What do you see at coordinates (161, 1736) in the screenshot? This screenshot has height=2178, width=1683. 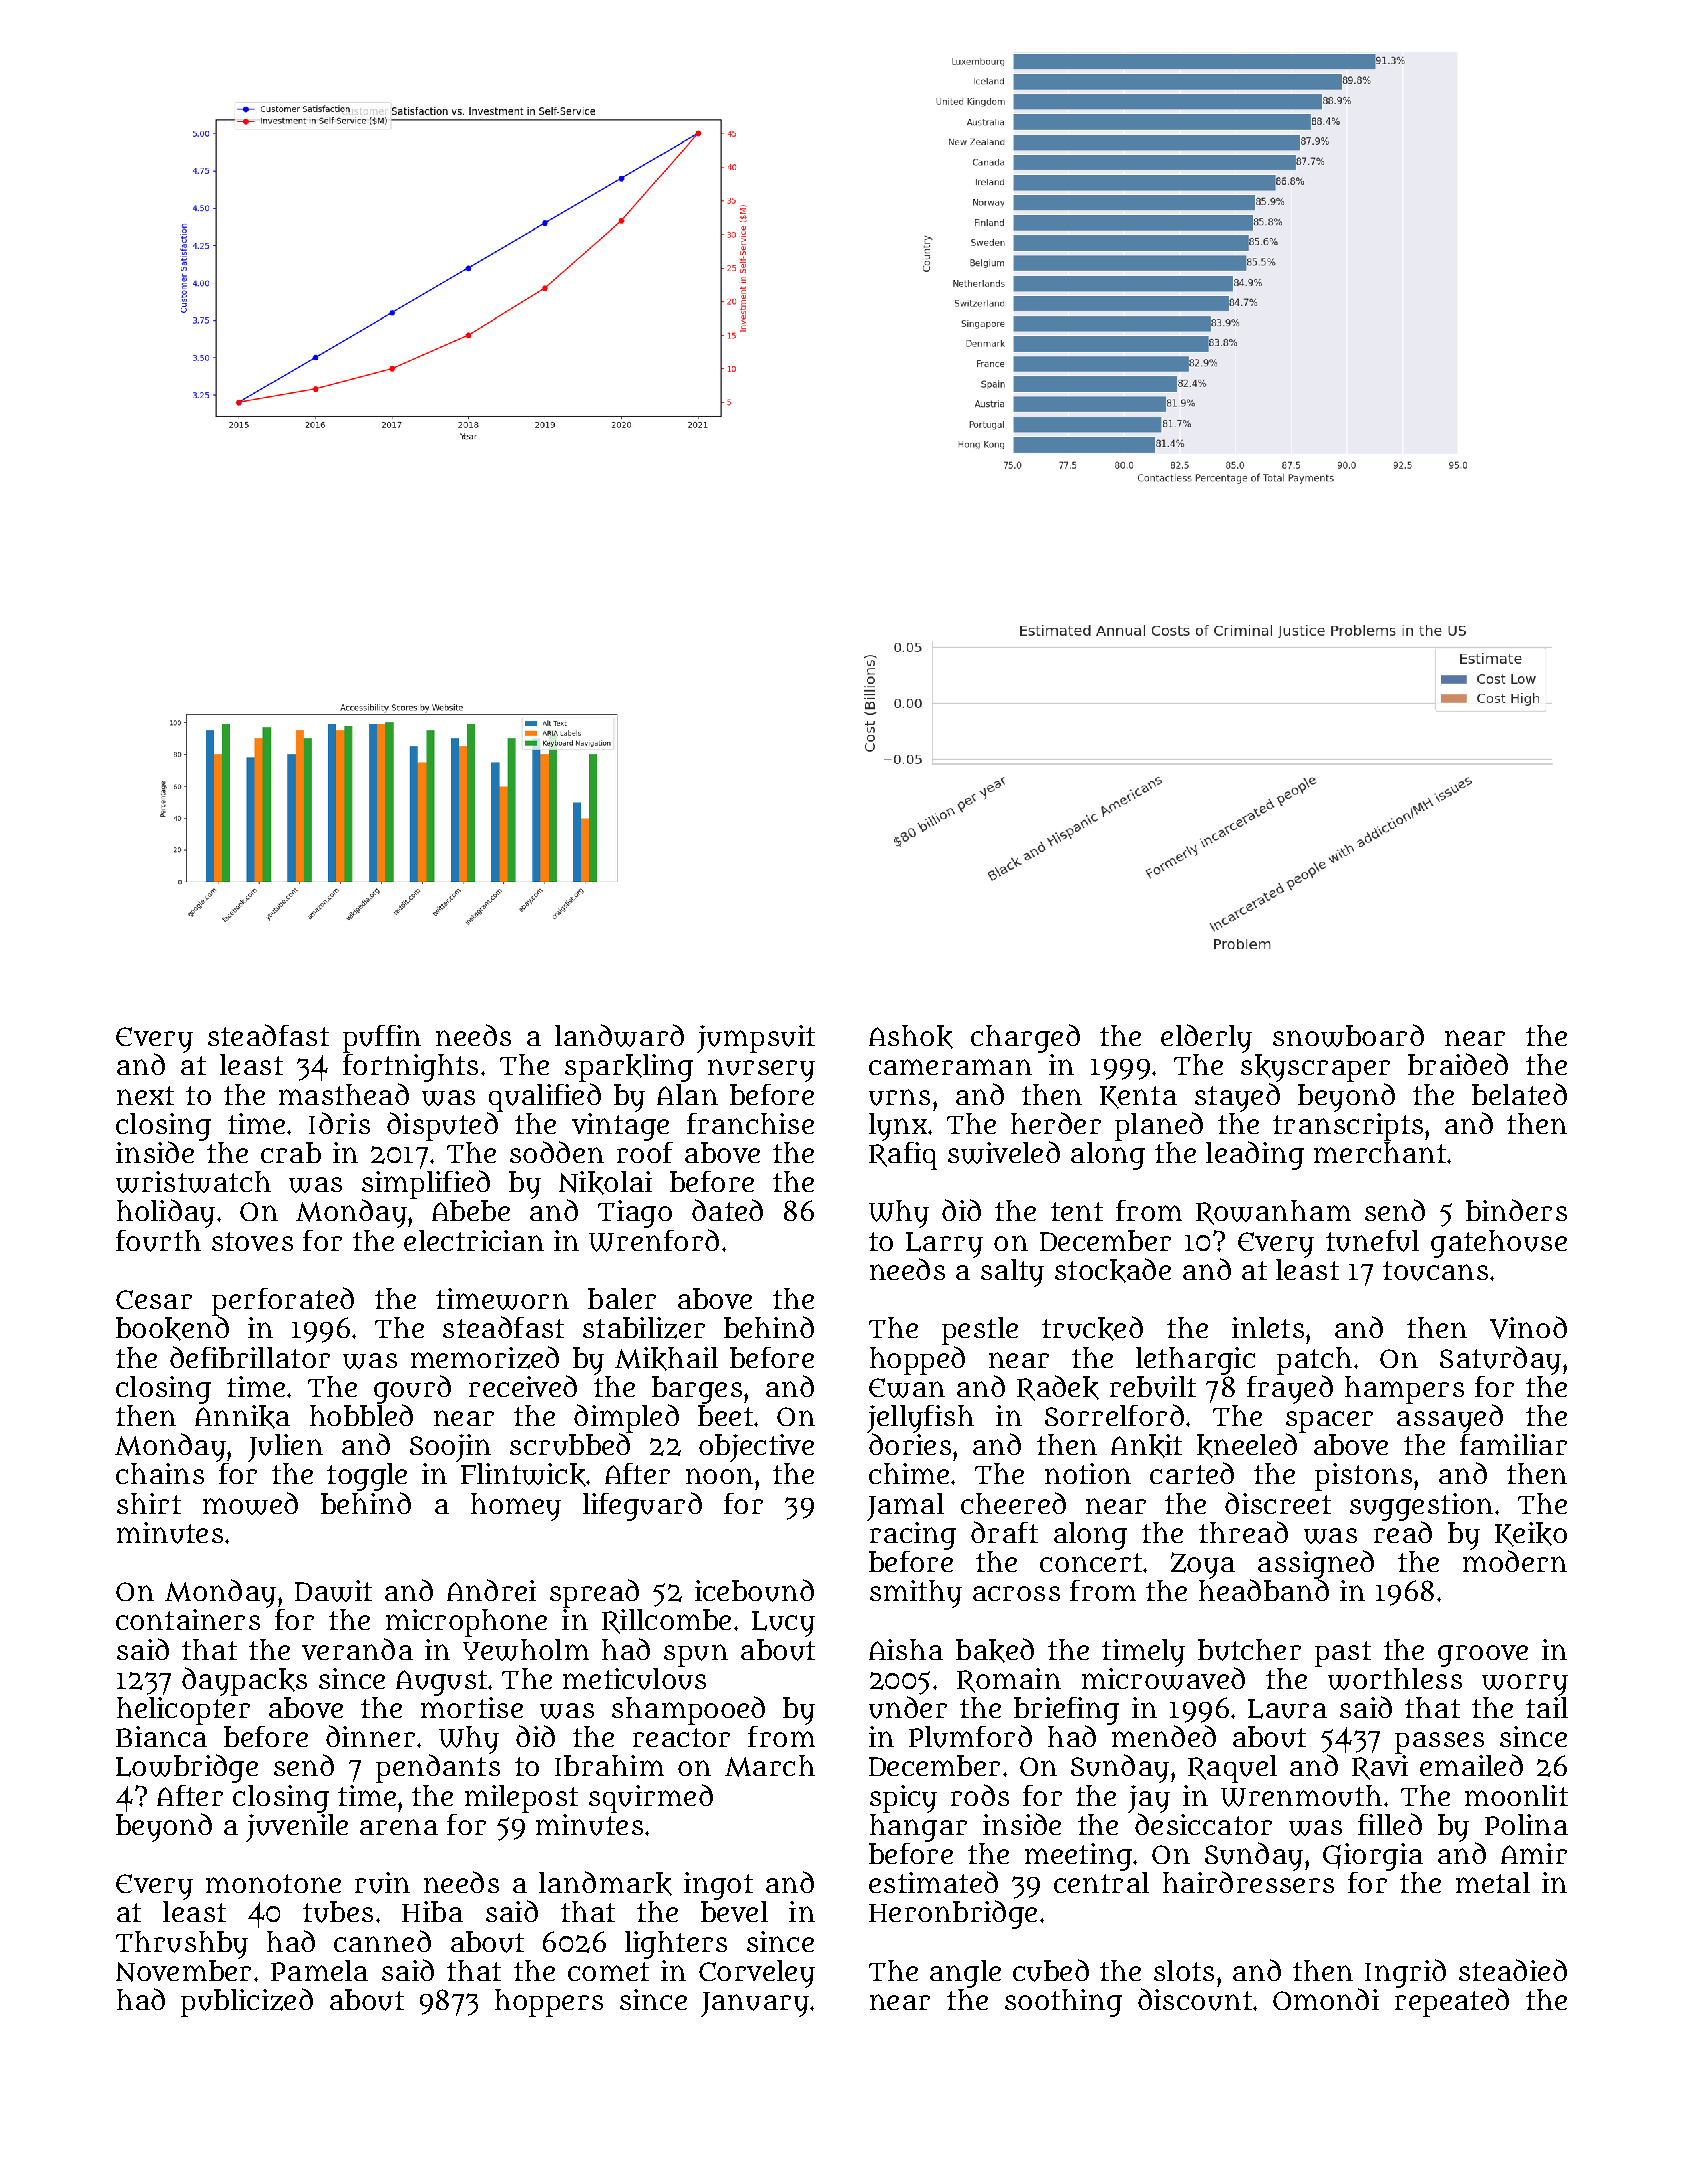 I see `Bianca` at bounding box center [161, 1736].
